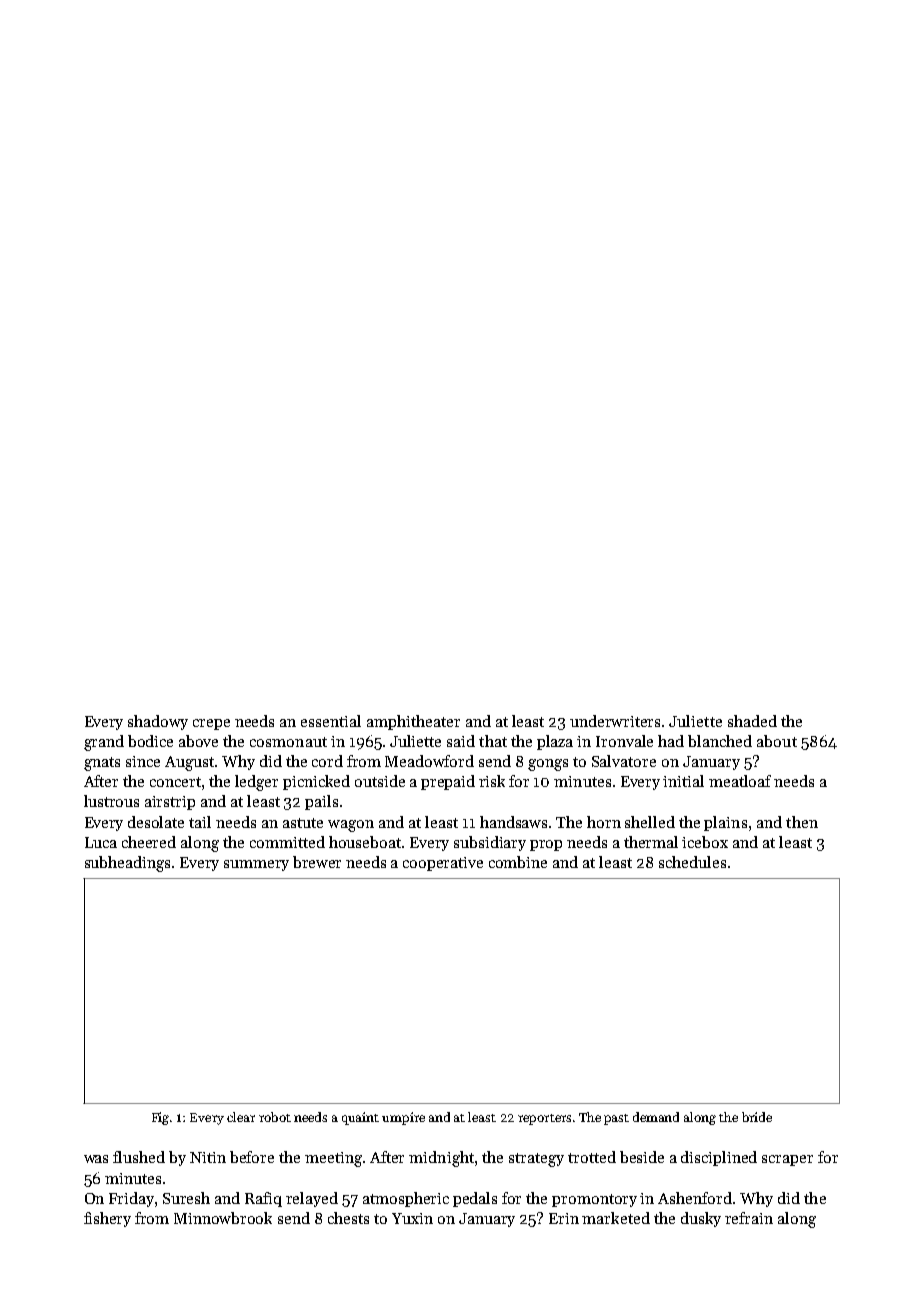 This screenshot has width=924, height=1308. What do you see at coordinates (317, 862) in the screenshot?
I see `brewer` at bounding box center [317, 862].
